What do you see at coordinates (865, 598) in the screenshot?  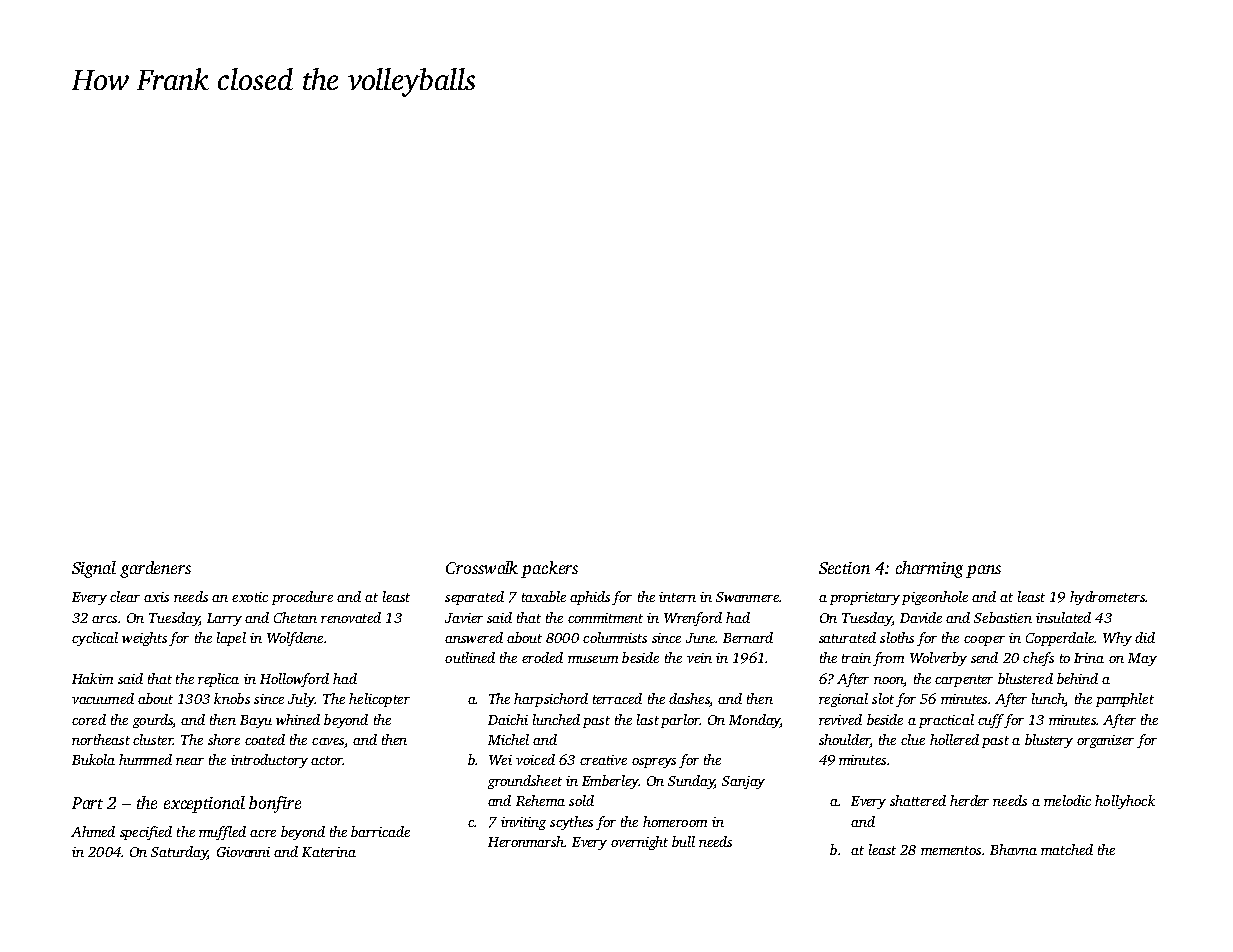 I see `proprietary` at bounding box center [865, 598].
